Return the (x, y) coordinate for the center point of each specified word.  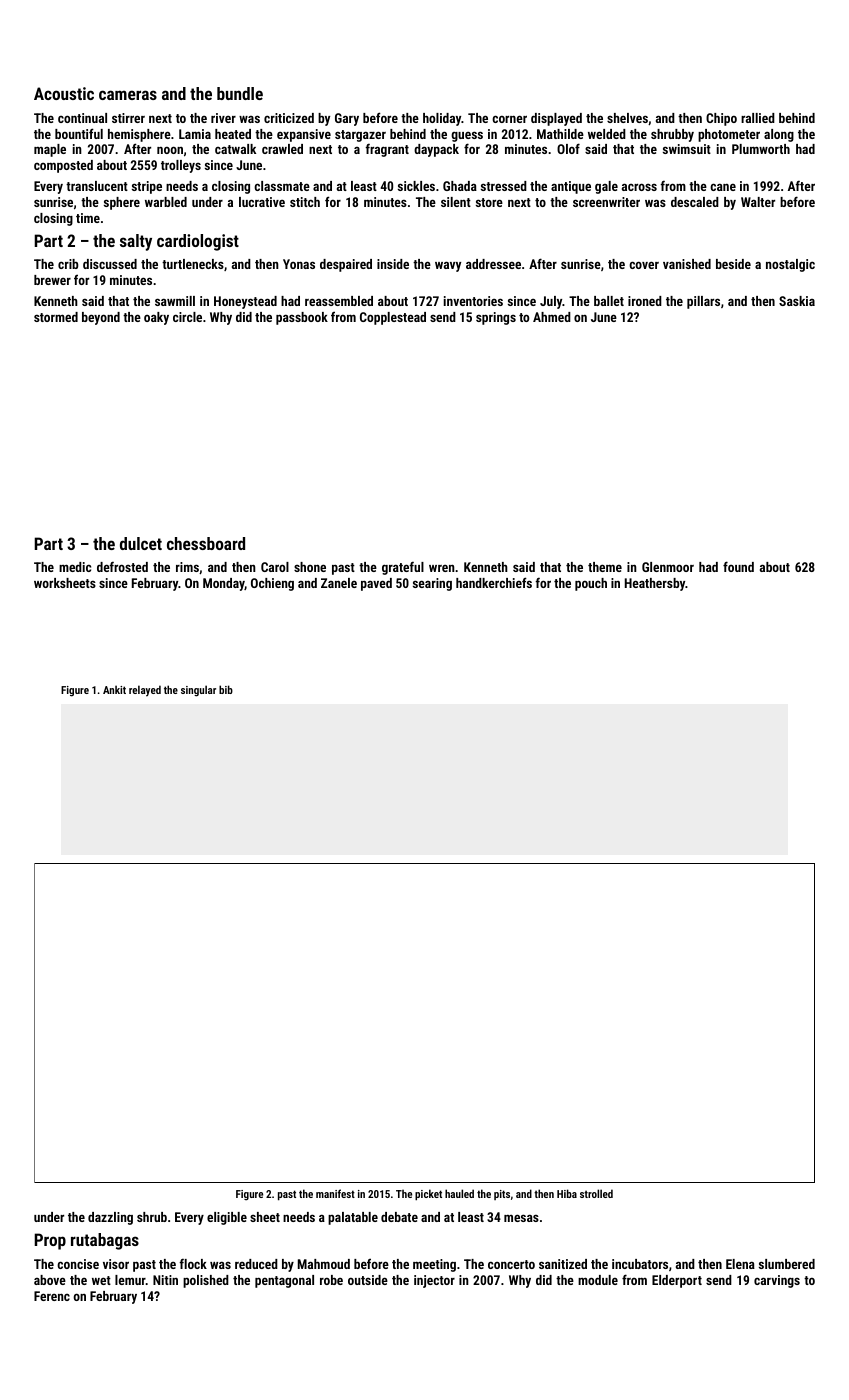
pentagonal (284, 1281)
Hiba (567, 1193)
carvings (777, 1281)
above (50, 1280)
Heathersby (655, 584)
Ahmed (552, 317)
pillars (703, 302)
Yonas (299, 264)
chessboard (206, 543)
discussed (110, 264)
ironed (645, 301)
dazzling (110, 1218)
